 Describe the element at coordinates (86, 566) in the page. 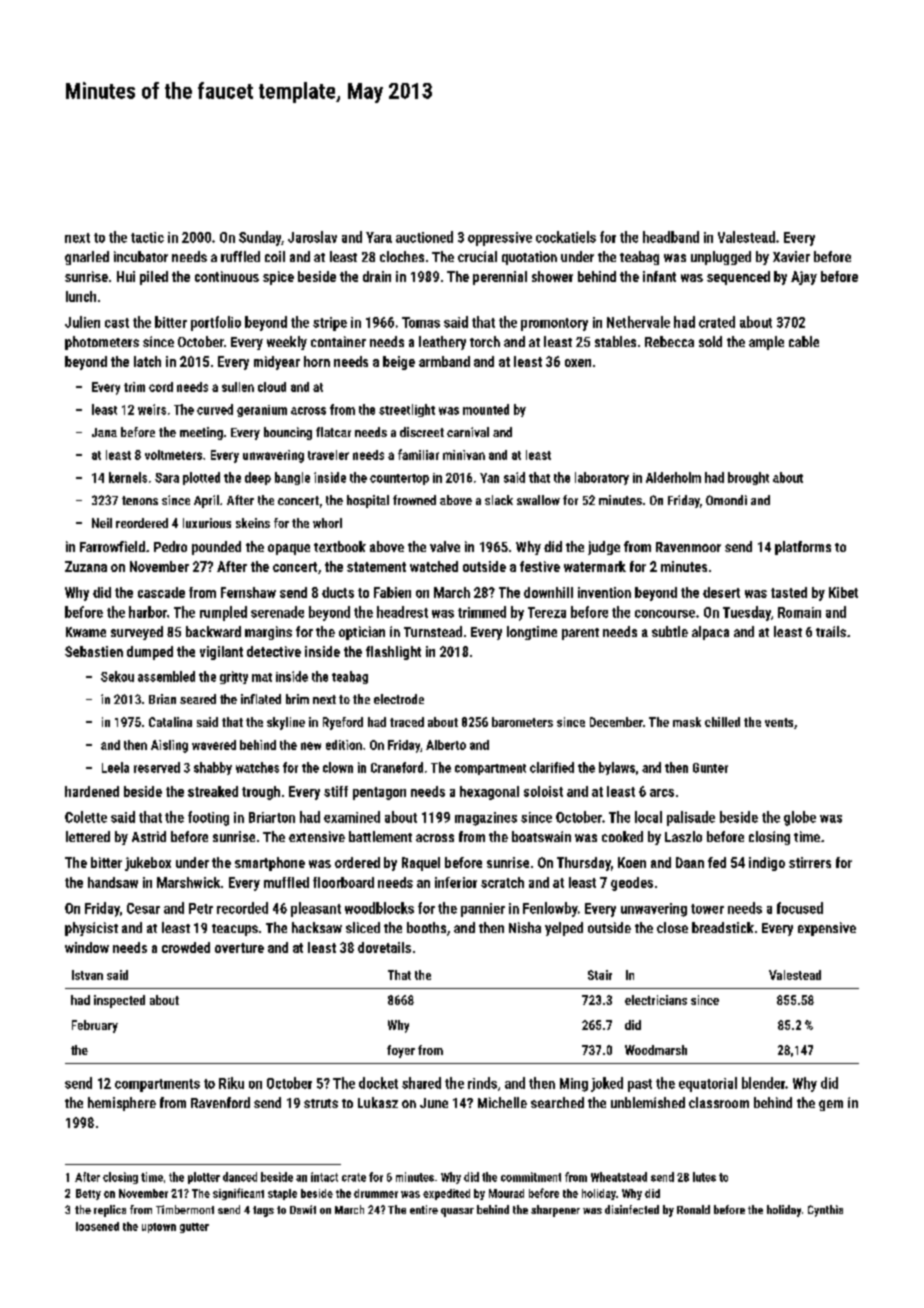

I see `Zuzana` at that location.
